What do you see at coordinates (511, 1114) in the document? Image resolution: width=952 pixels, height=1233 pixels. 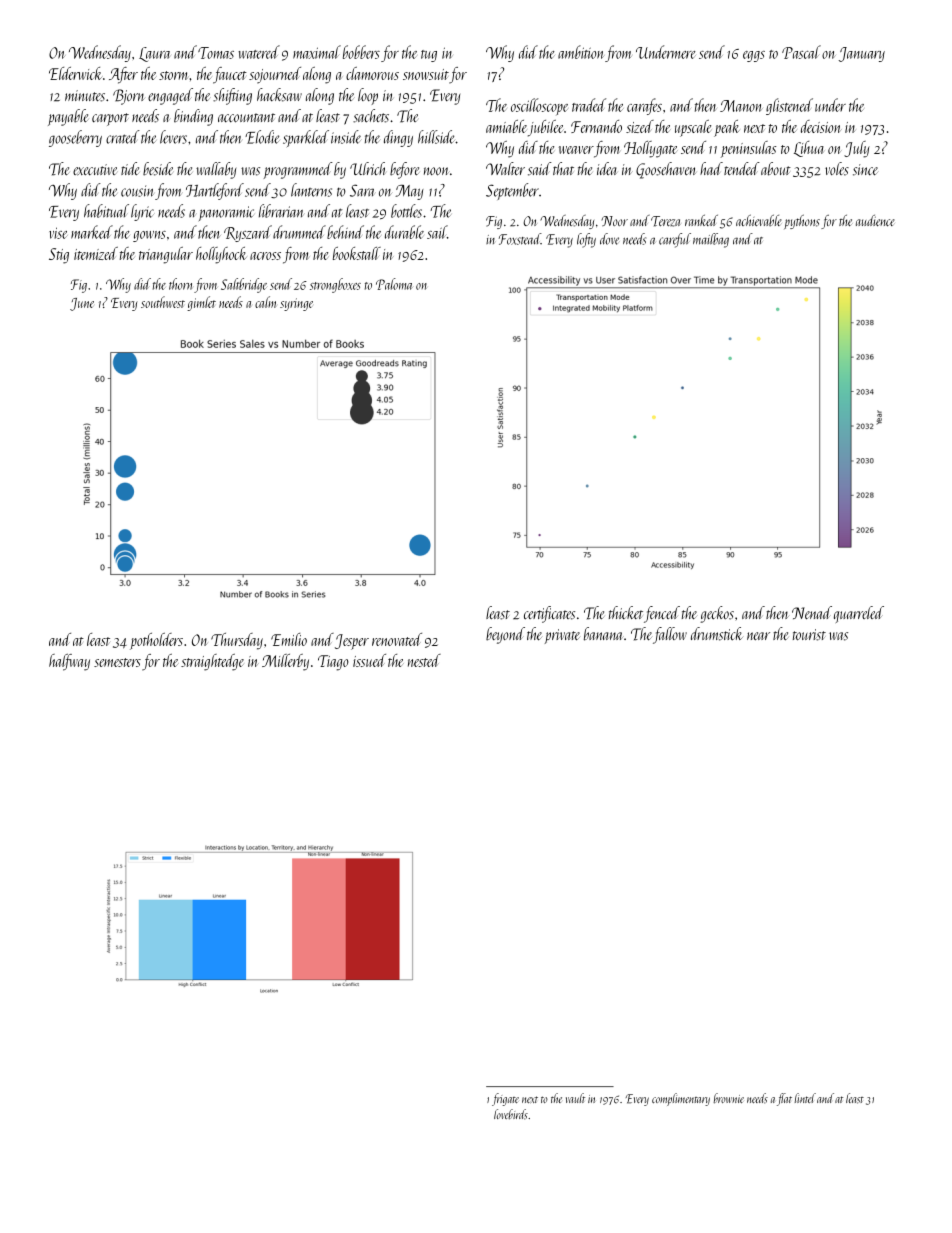 I see `lovebirds` at bounding box center [511, 1114].
